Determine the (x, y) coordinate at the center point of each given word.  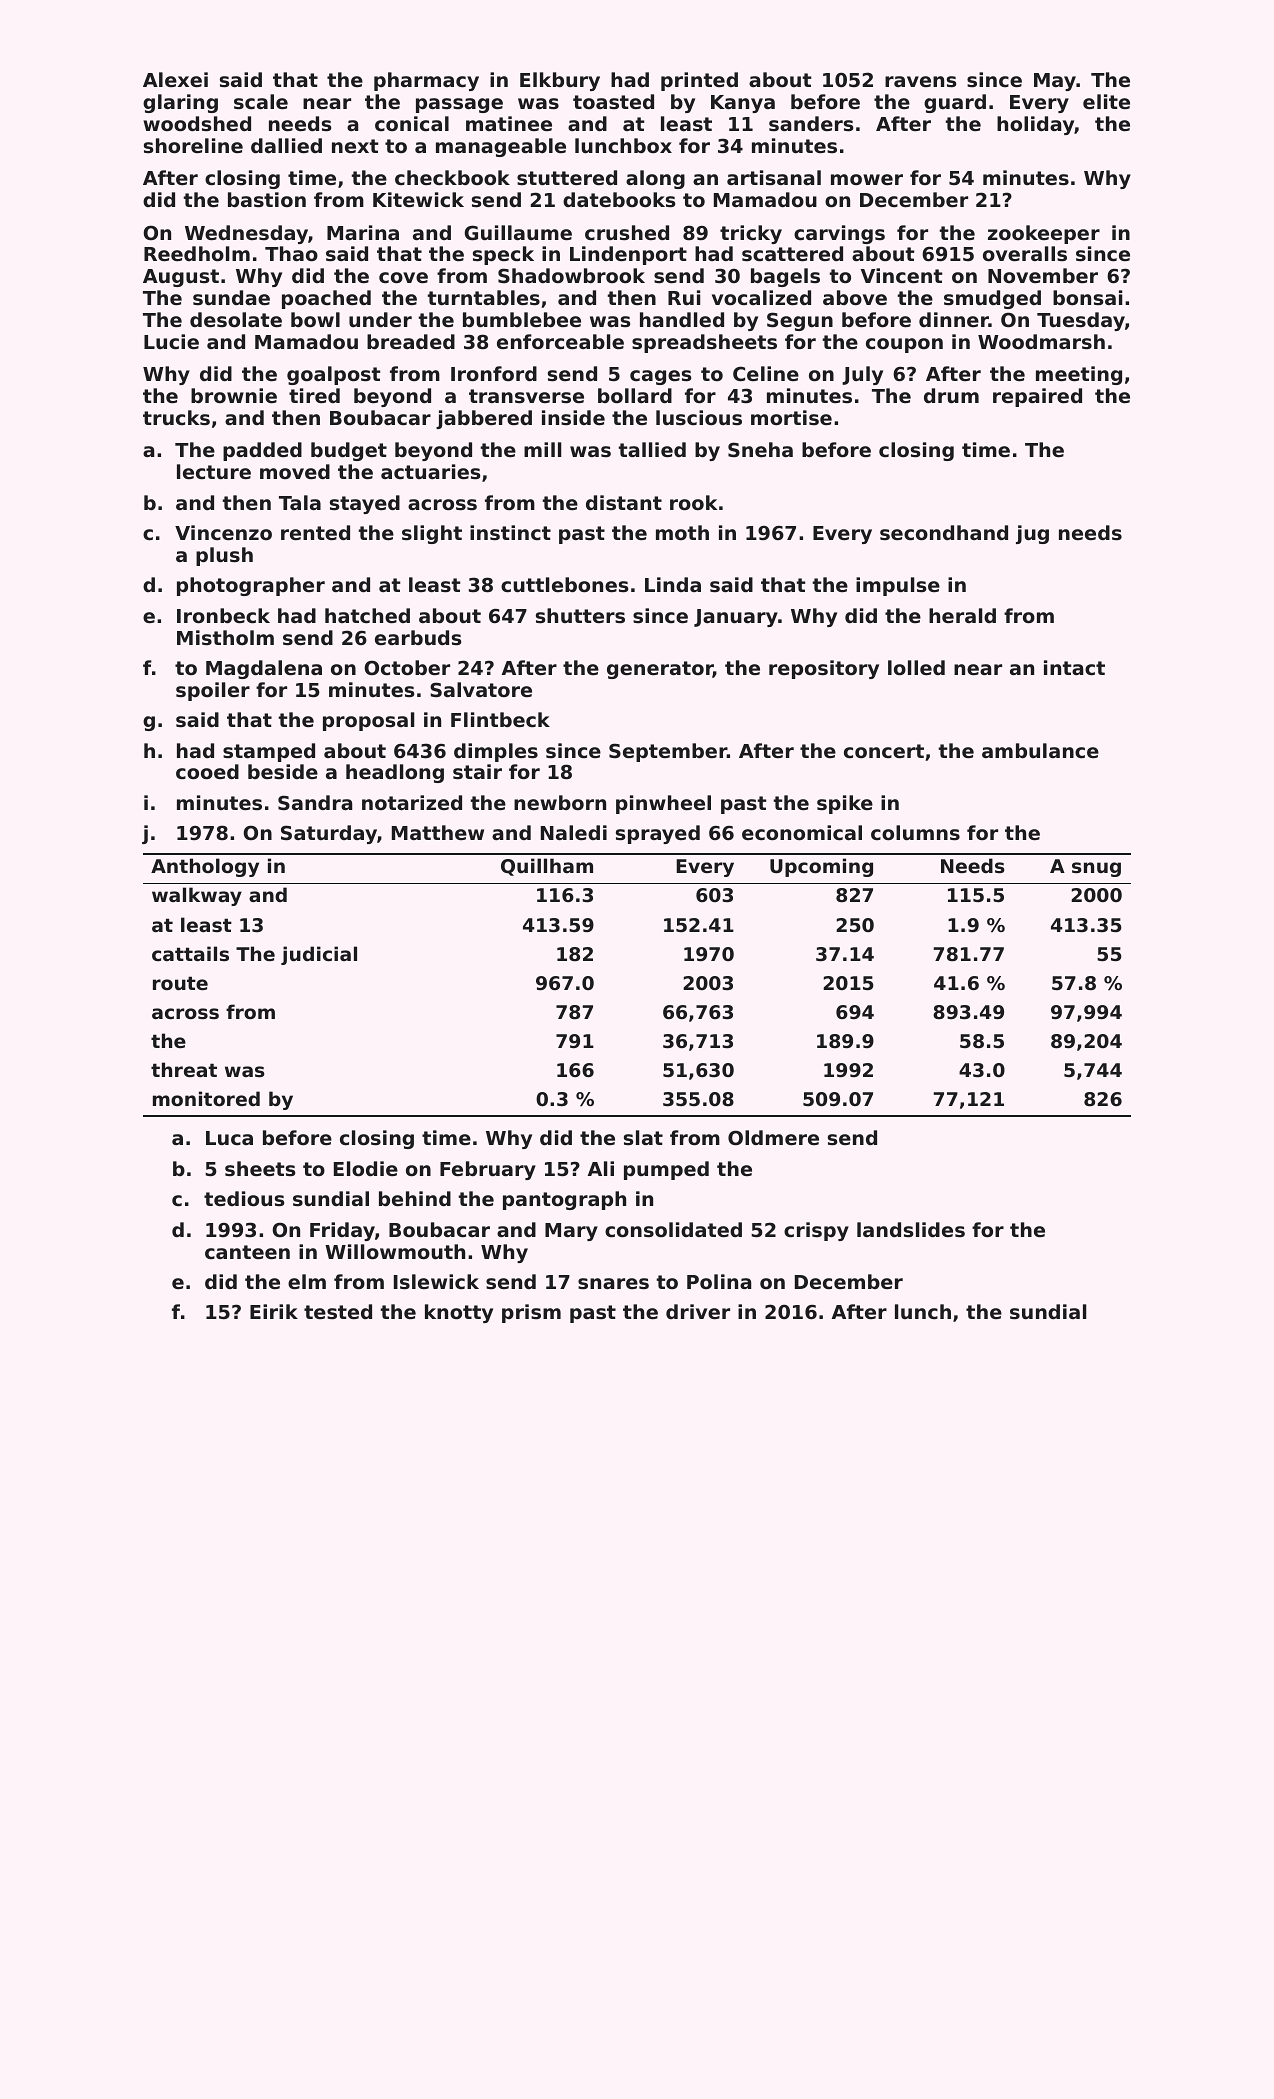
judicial (319, 955)
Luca (229, 1138)
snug (1096, 869)
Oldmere (773, 1138)
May (1055, 82)
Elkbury (560, 81)
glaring (180, 103)
